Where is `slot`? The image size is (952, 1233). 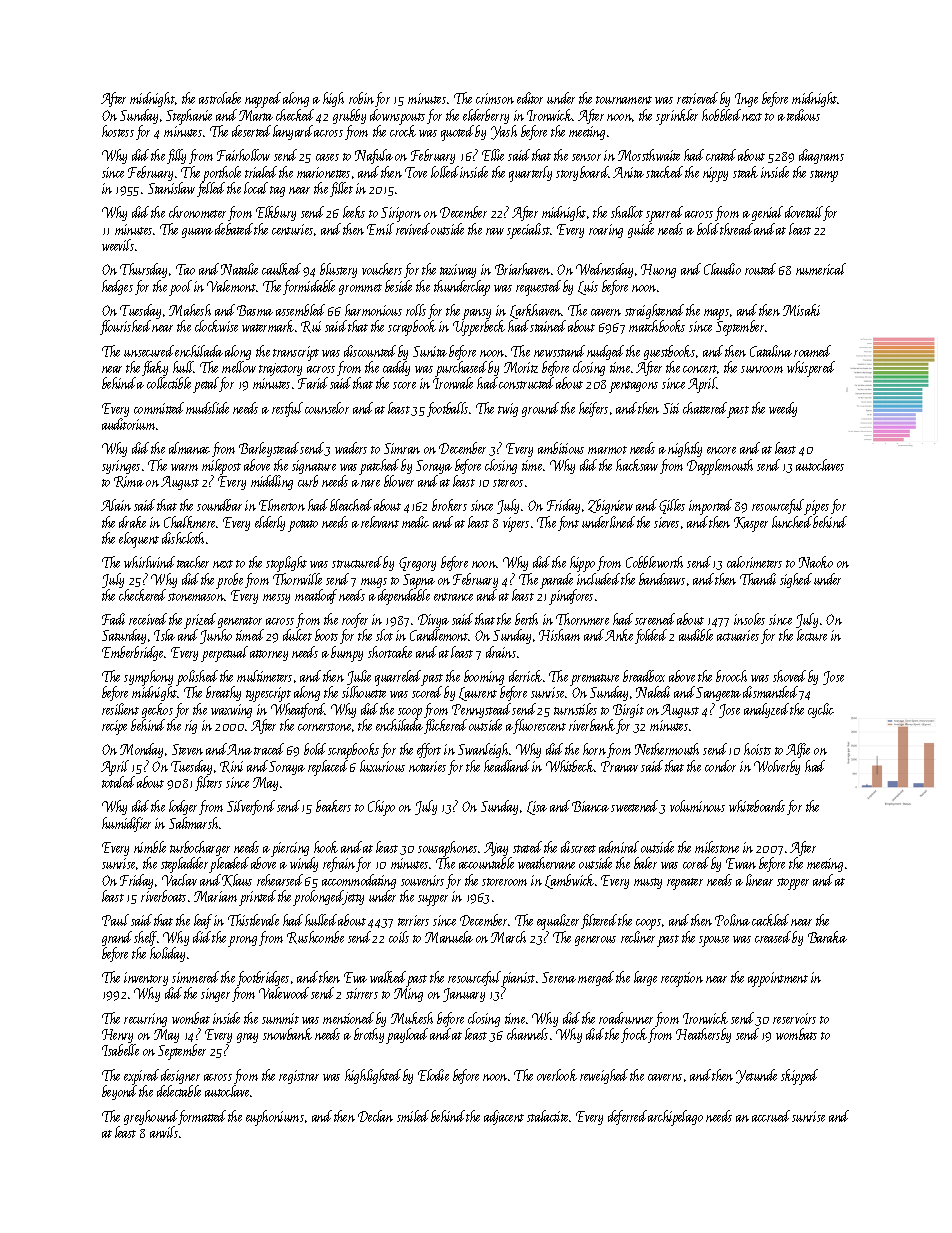
slot is located at coordinates (384, 635).
